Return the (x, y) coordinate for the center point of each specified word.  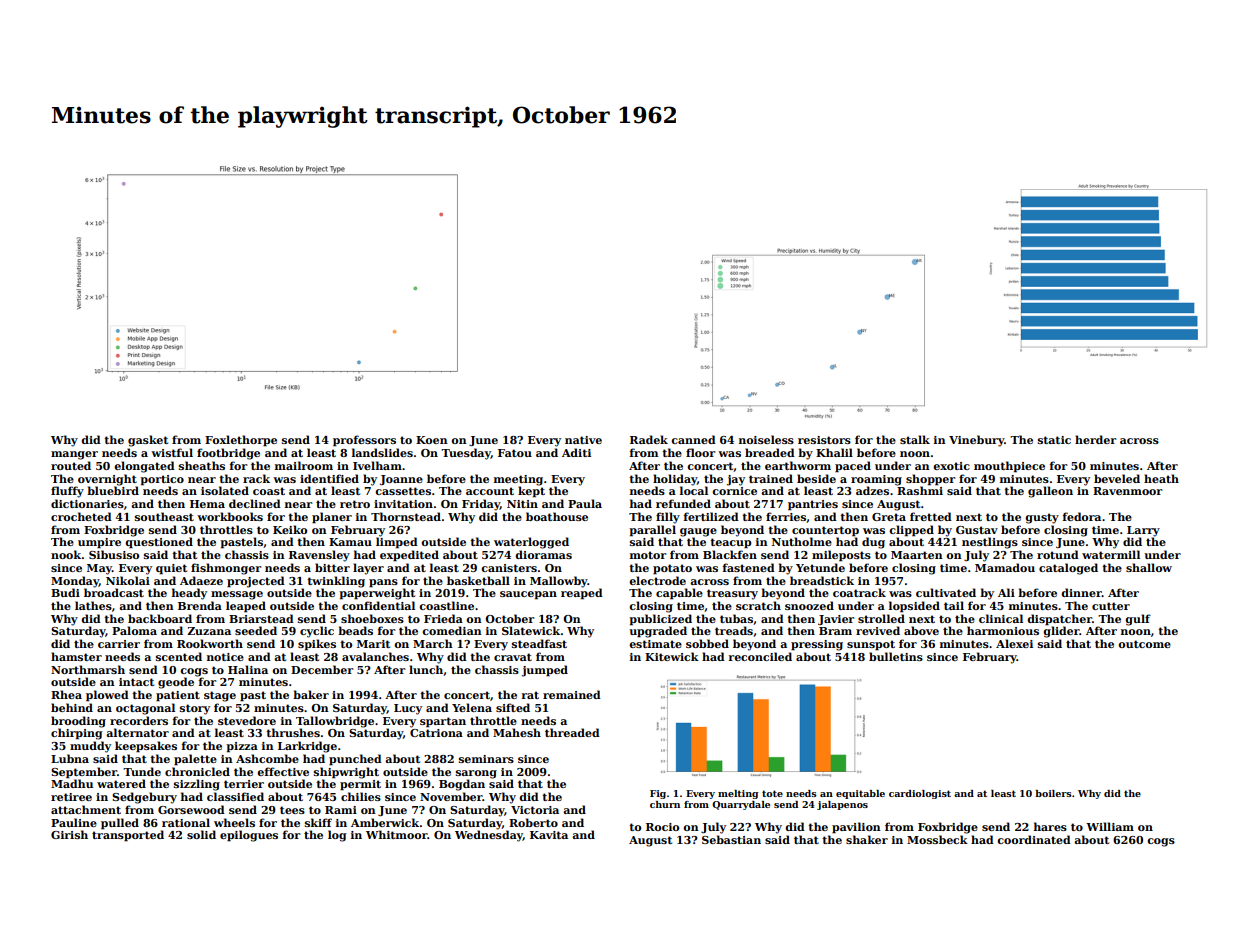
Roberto (533, 822)
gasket (148, 441)
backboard (160, 618)
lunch (426, 670)
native (583, 440)
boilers (1053, 793)
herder (1096, 439)
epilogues (249, 836)
